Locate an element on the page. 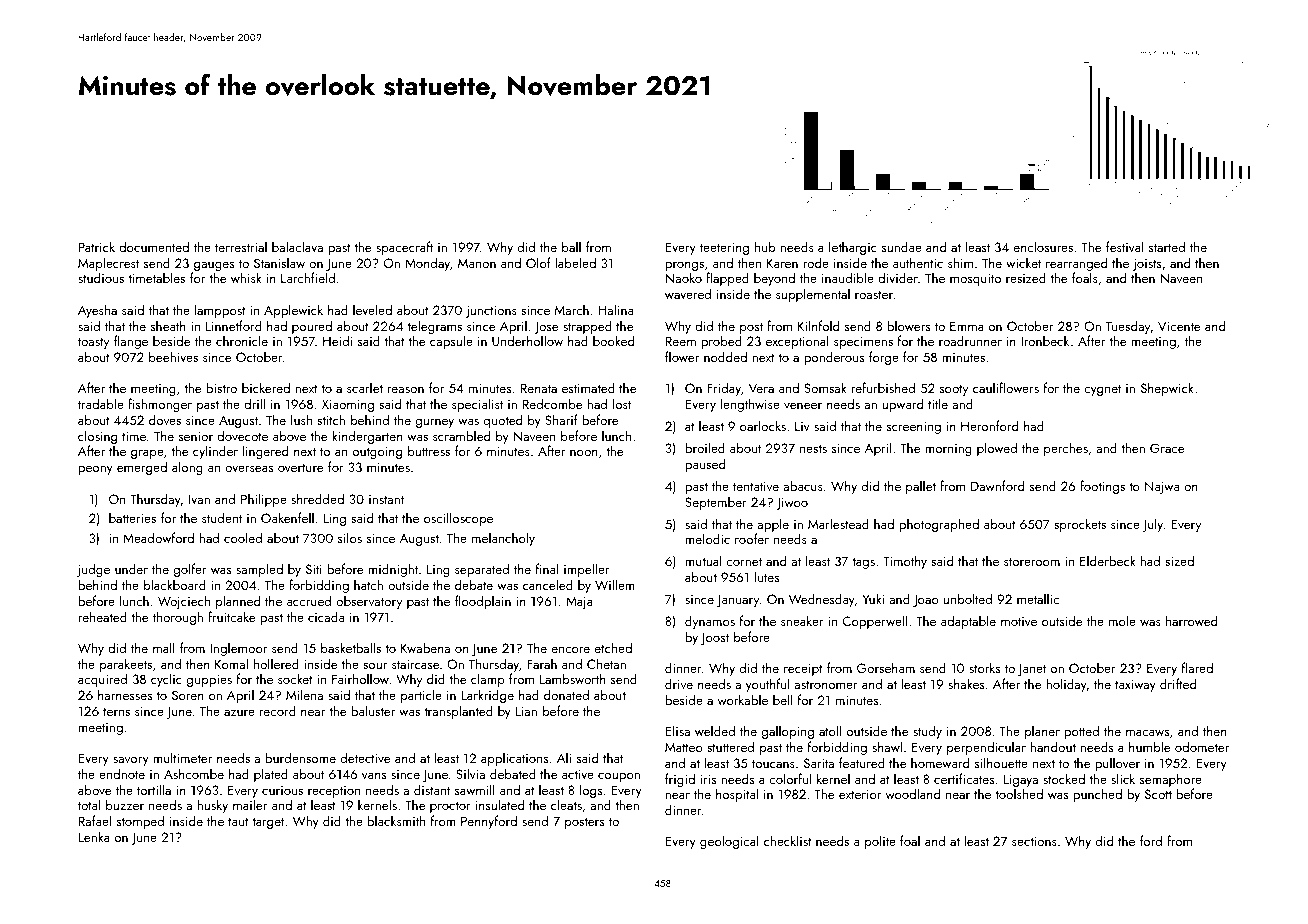 This image has width=1308, height=924. geological is located at coordinates (729, 842).
